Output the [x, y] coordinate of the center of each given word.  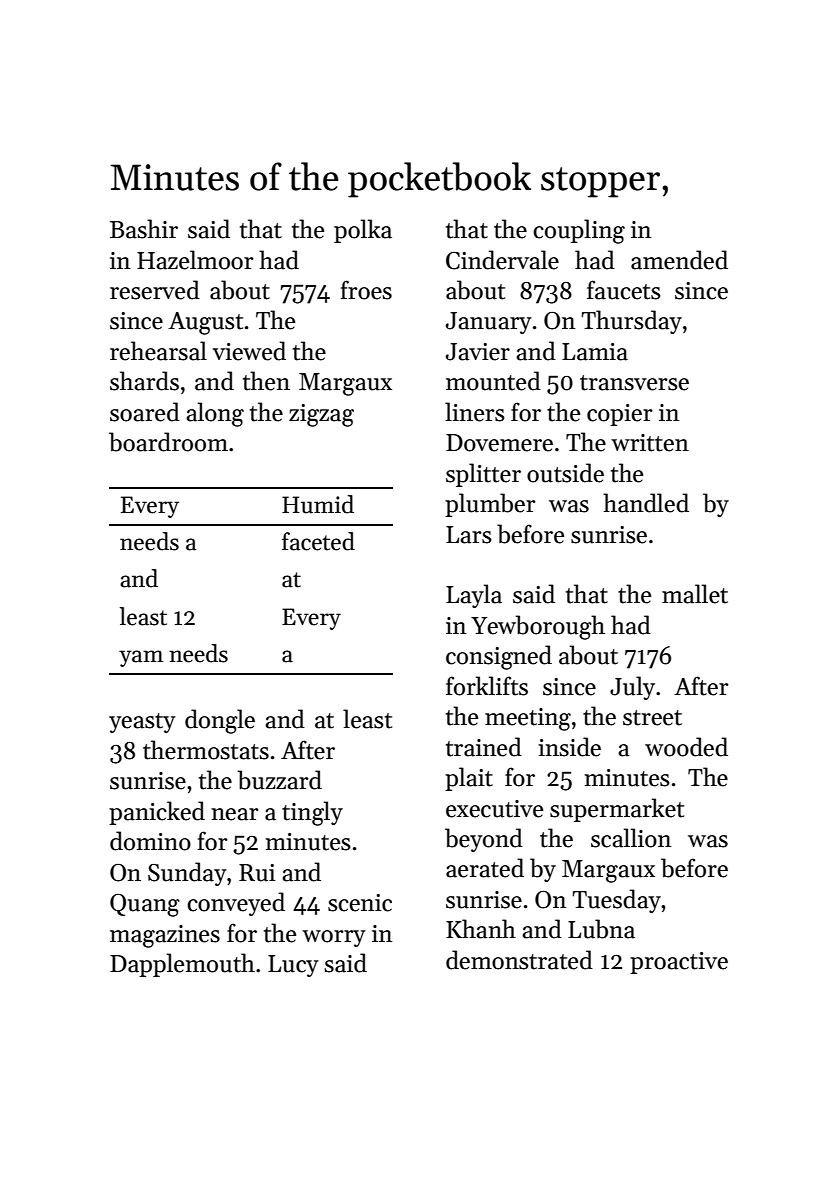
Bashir [144, 229]
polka [363, 231]
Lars [469, 535]
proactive [679, 963]
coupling [579, 231]
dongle [220, 721]
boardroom [168, 442]
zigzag [321, 415]
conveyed [236, 904]
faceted [318, 541]
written [650, 443]
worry [334, 938]
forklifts [487, 686]
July [632, 688]
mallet [695, 594]
